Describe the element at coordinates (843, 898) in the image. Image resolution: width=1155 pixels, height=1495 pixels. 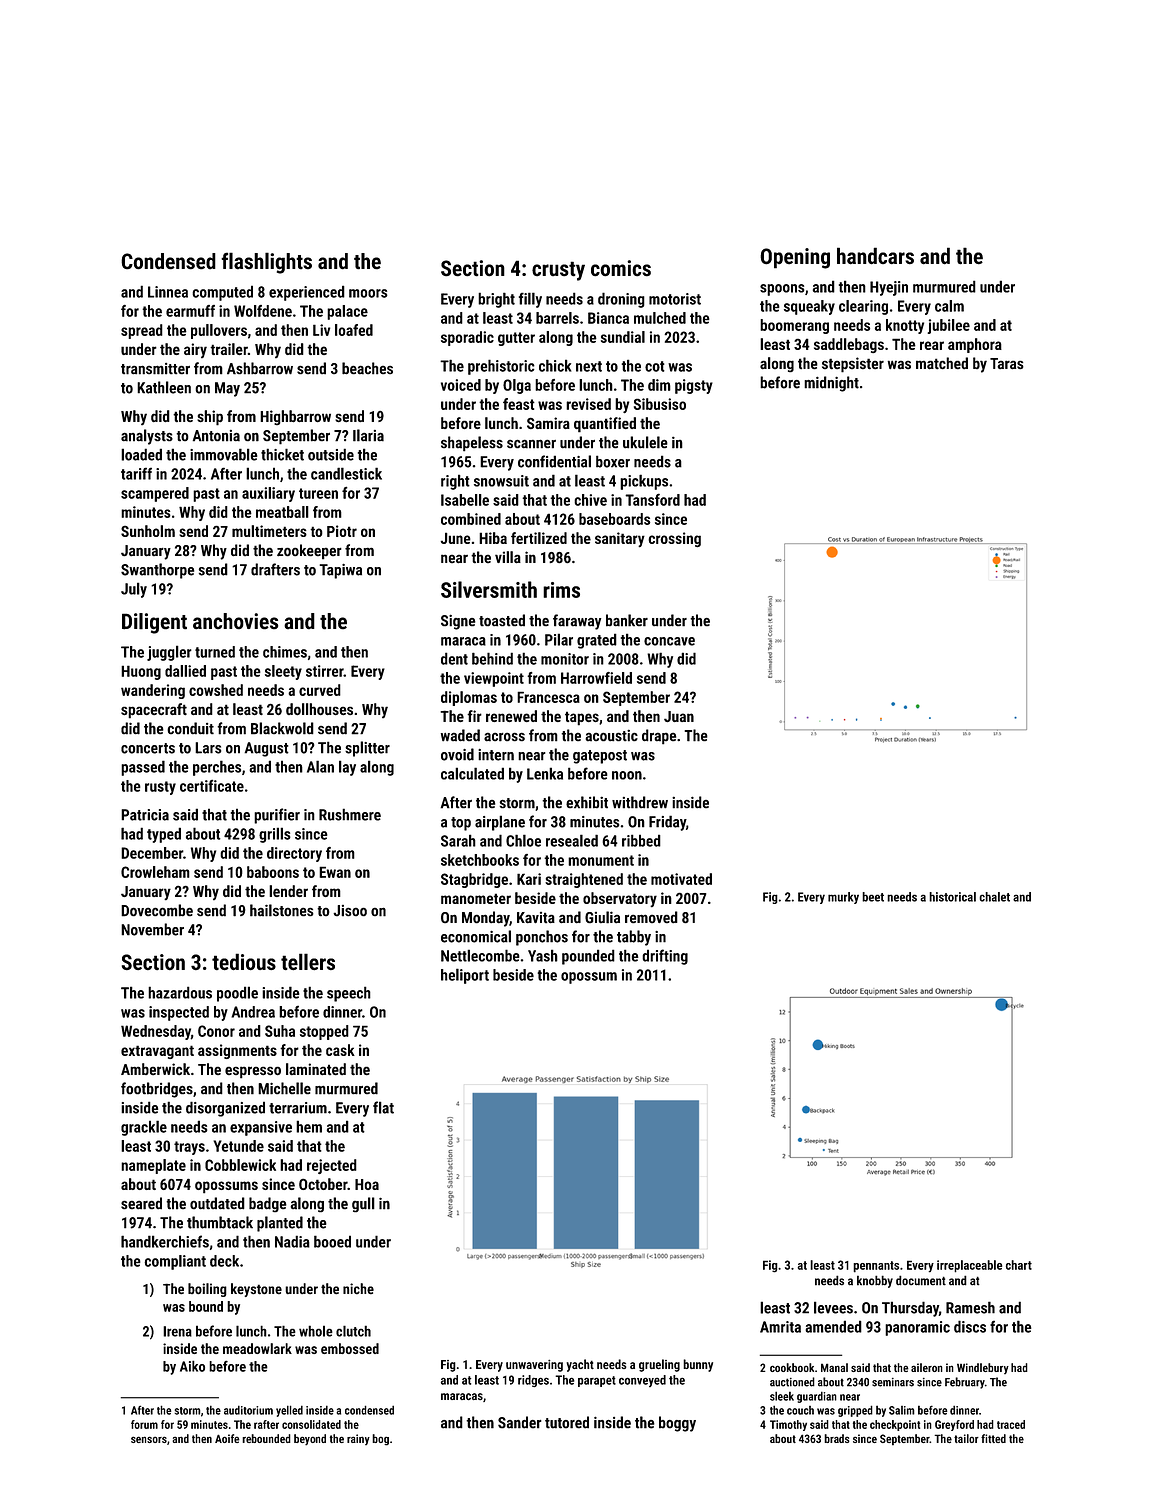
I see `murky` at that location.
